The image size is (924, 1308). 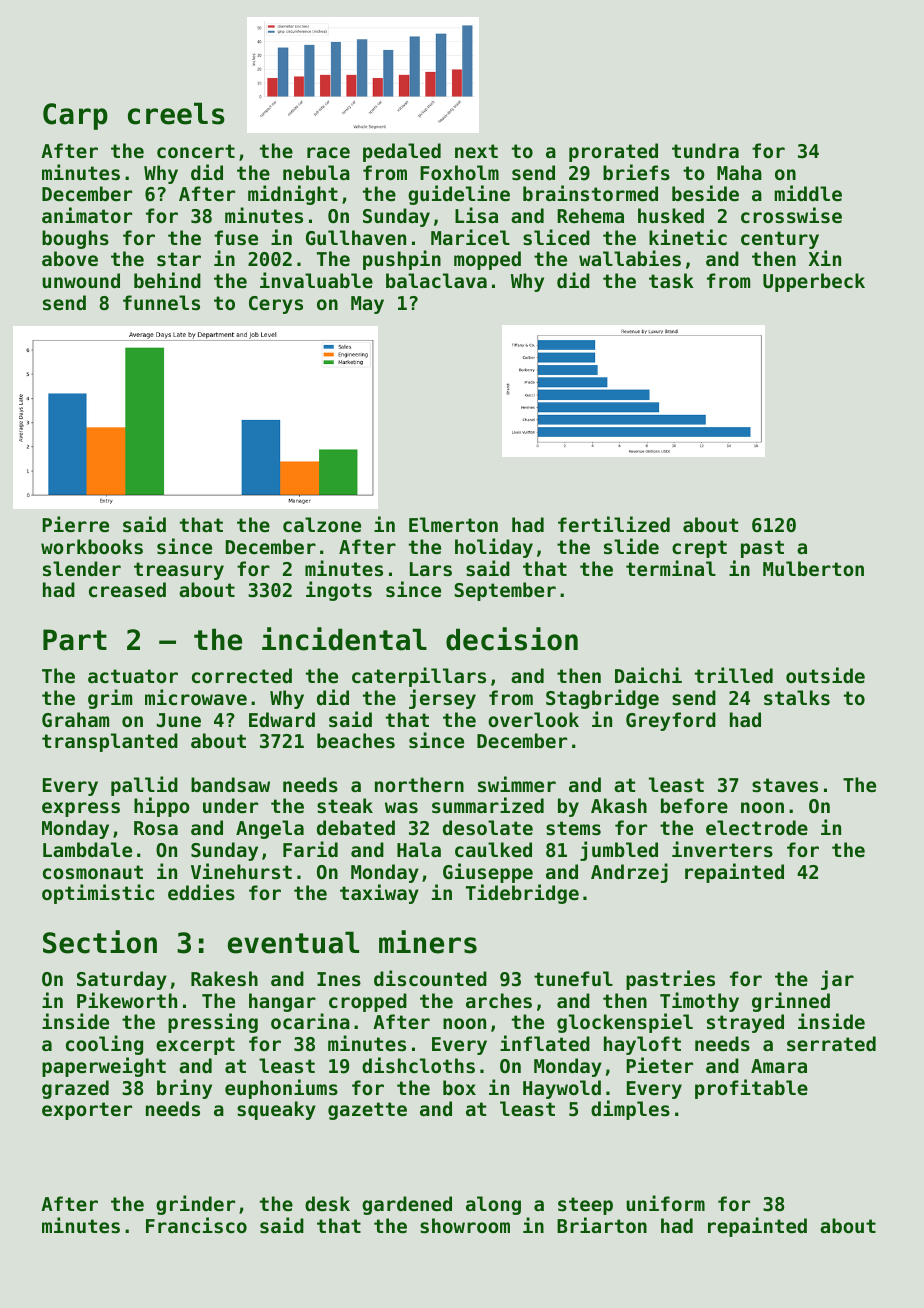 I want to click on Carp, so click(x=75, y=116).
